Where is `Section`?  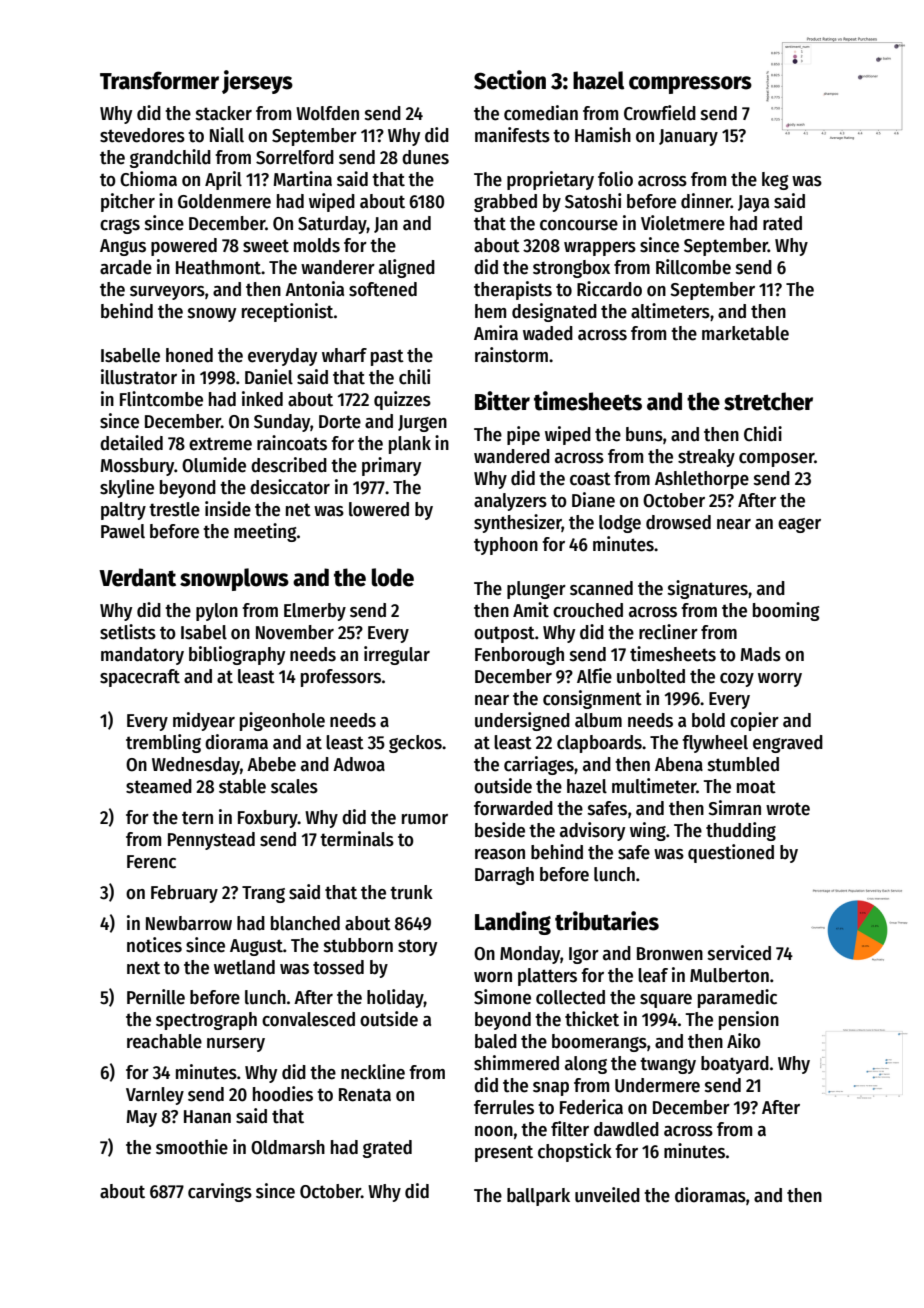
Section is located at coordinates (510, 80).
